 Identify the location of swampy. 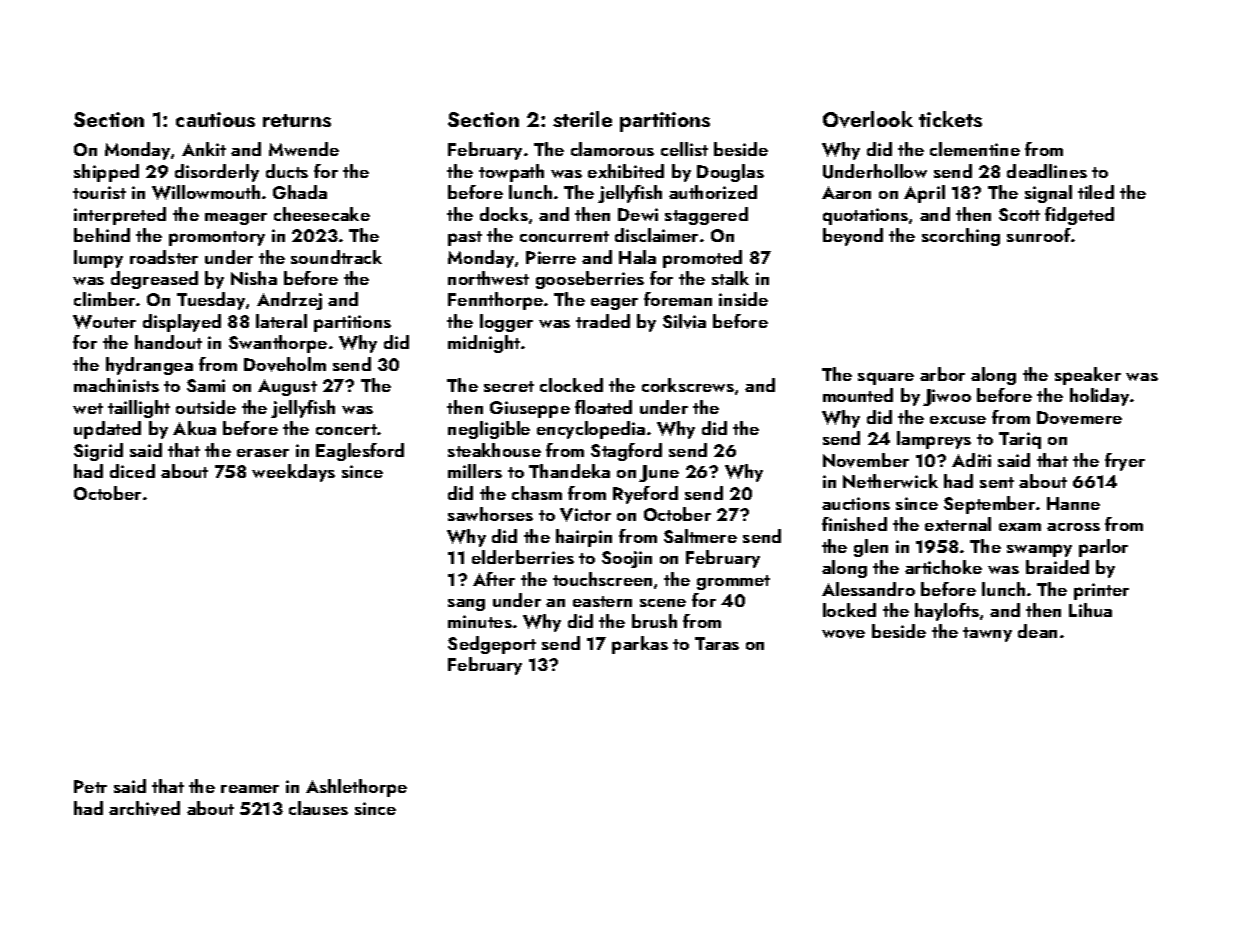
(1039, 550).
